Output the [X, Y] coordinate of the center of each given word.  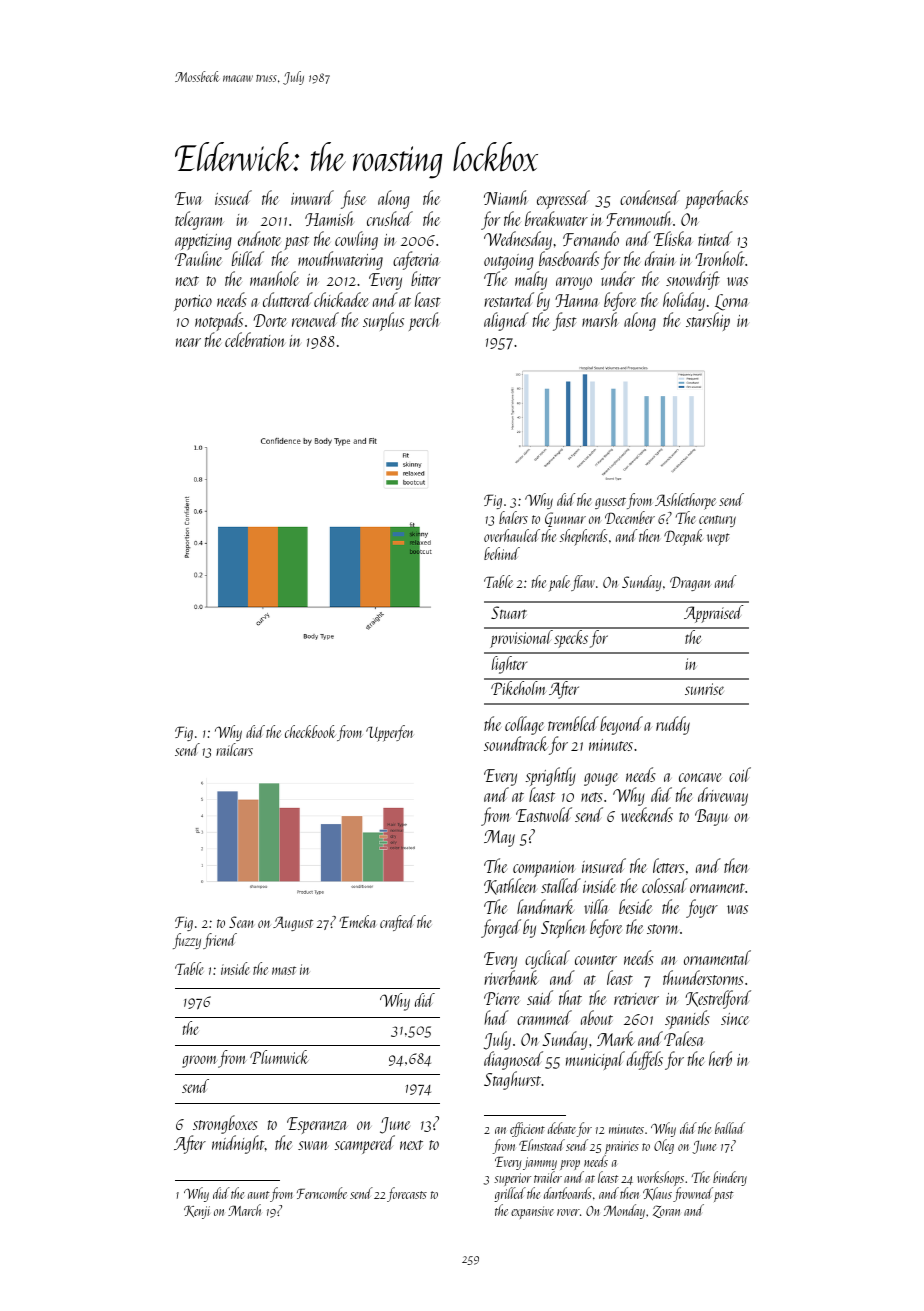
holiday [684, 301]
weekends [647, 814]
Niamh [505, 197]
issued [233, 197]
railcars [234, 749]
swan [313, 1145]
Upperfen [390, 733]
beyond [621, 725]
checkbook [310, 731]
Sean [241, 922]
